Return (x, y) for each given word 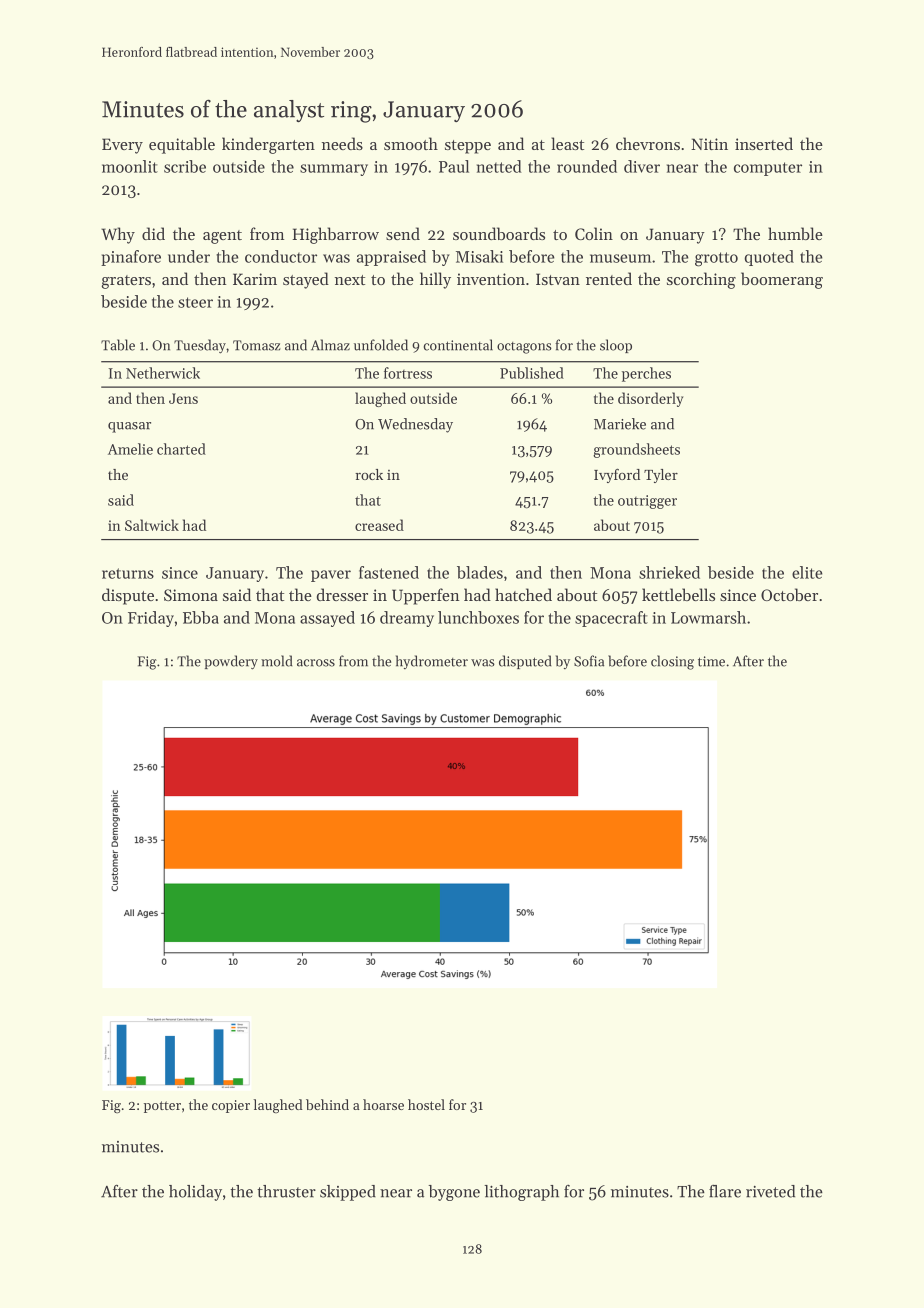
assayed (327, 619)
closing (672, 662)
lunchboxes (478, 617)
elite (807, 572)
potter (162, 1107)
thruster (286, 1191)
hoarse (383, 1104)
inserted (764, 143)
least (567, 143)
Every (122, 146)
